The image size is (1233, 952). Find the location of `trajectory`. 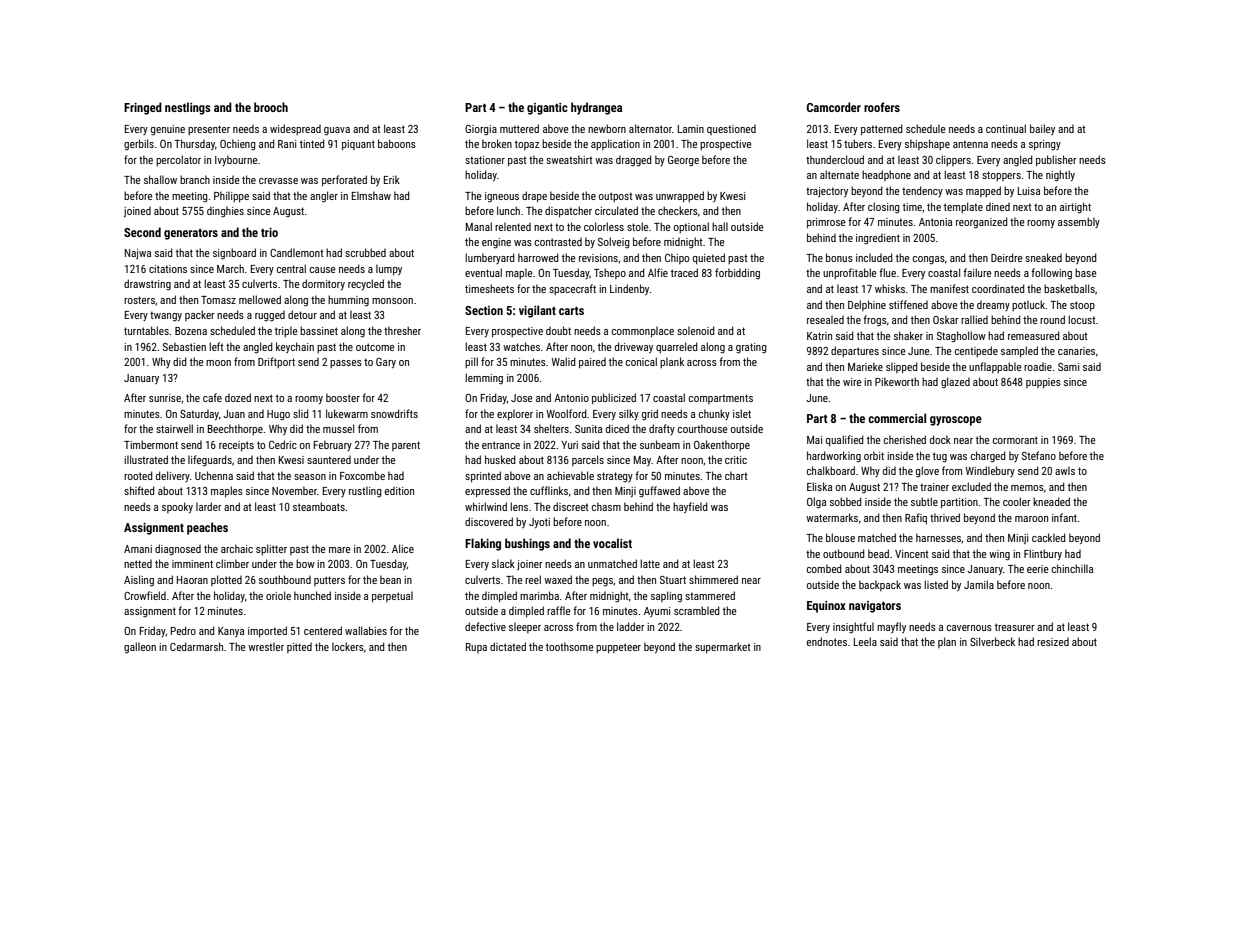

trajectory is located at coordinates (827, 192).
